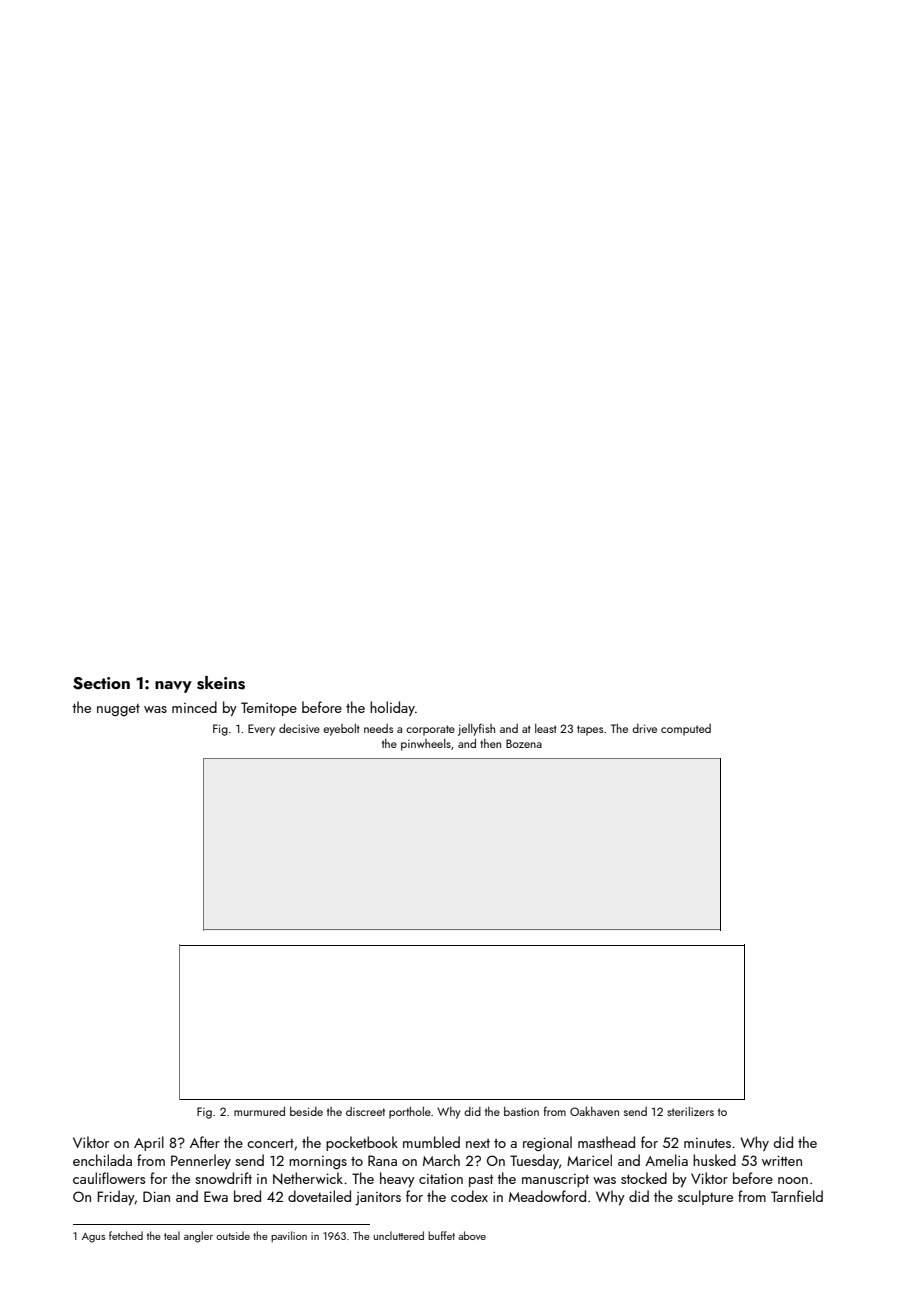 This screenshot has height=1308, width=924. What do you see at coordinates (490, 743) in the screenshot?
I see `then` at bounding box center [490, 743].
